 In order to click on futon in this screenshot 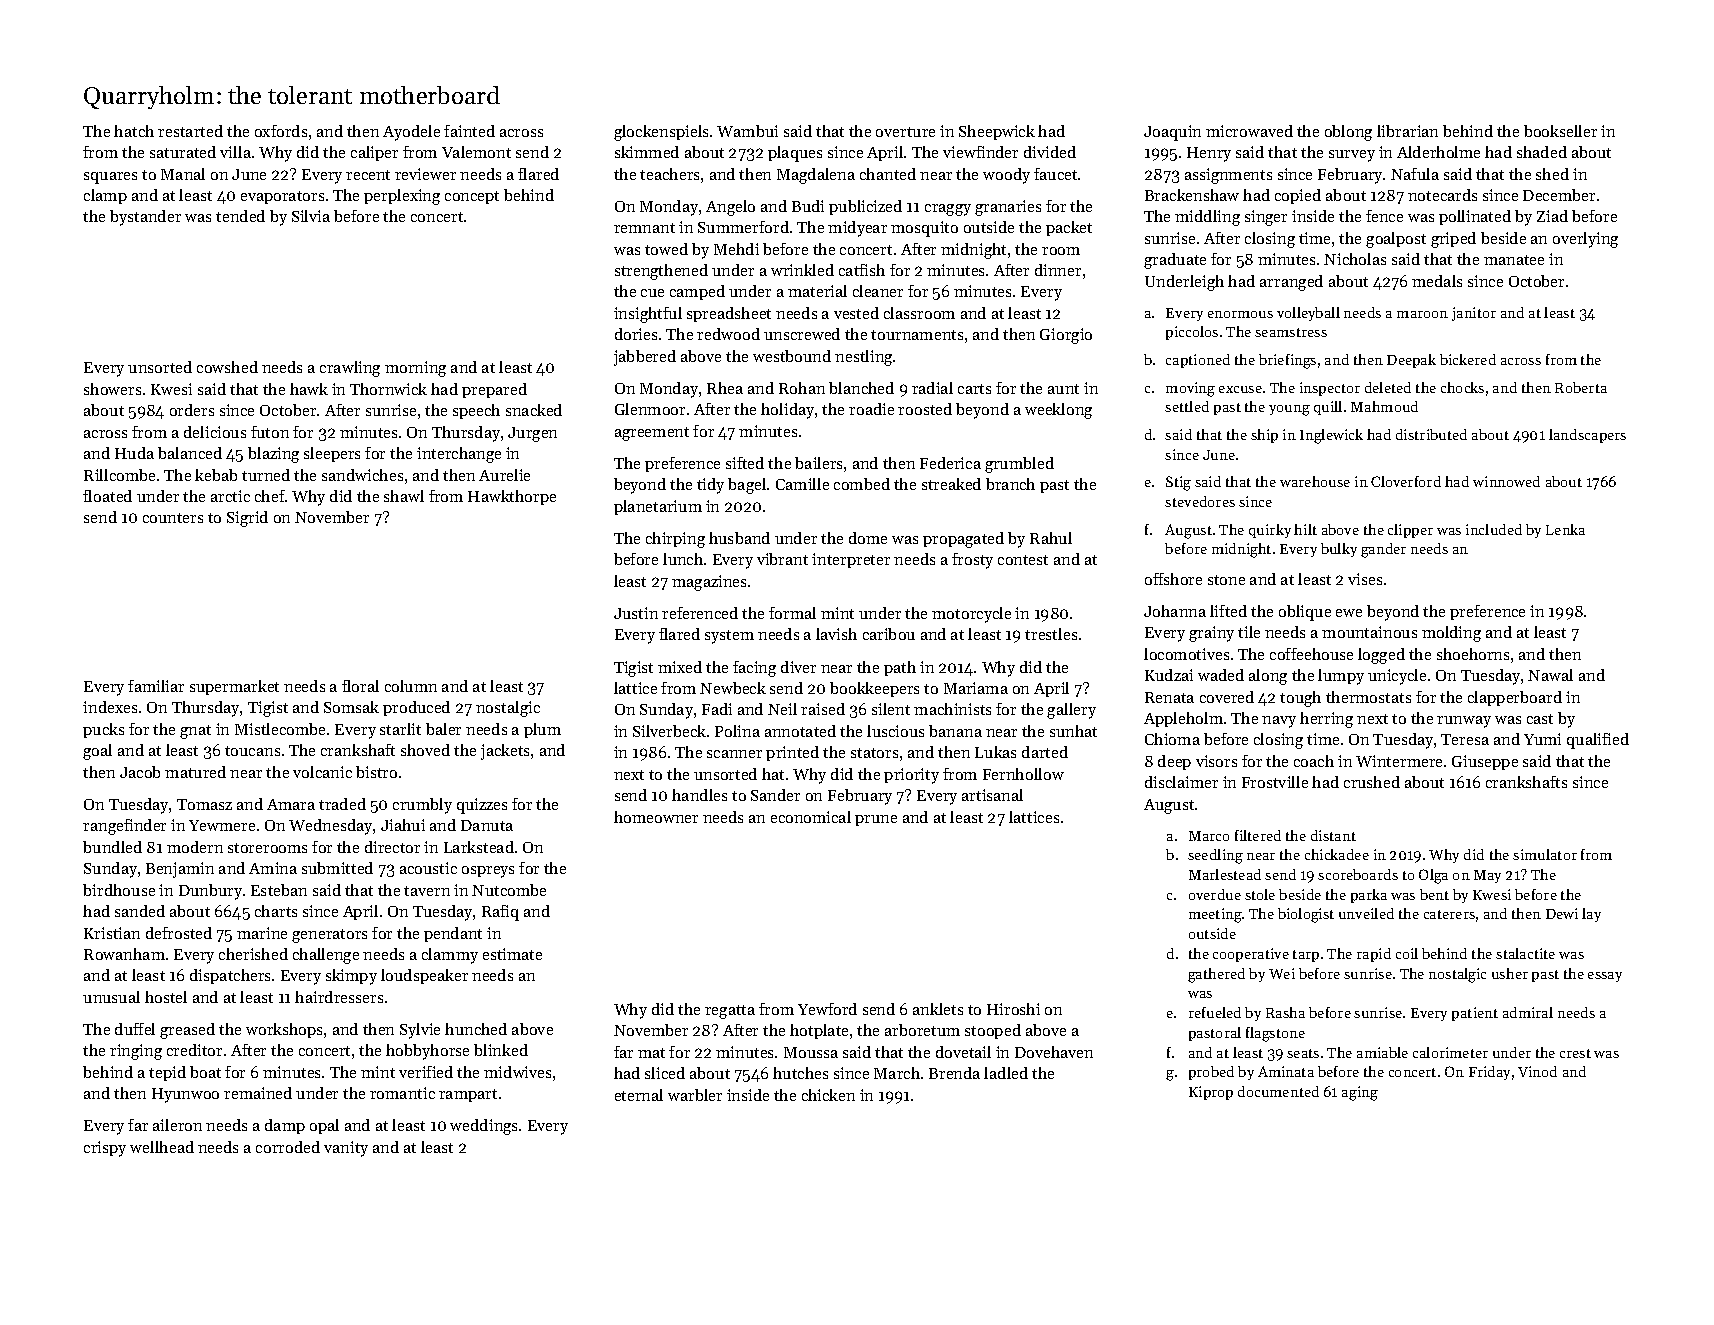, I will do `click(270, 432)`.
